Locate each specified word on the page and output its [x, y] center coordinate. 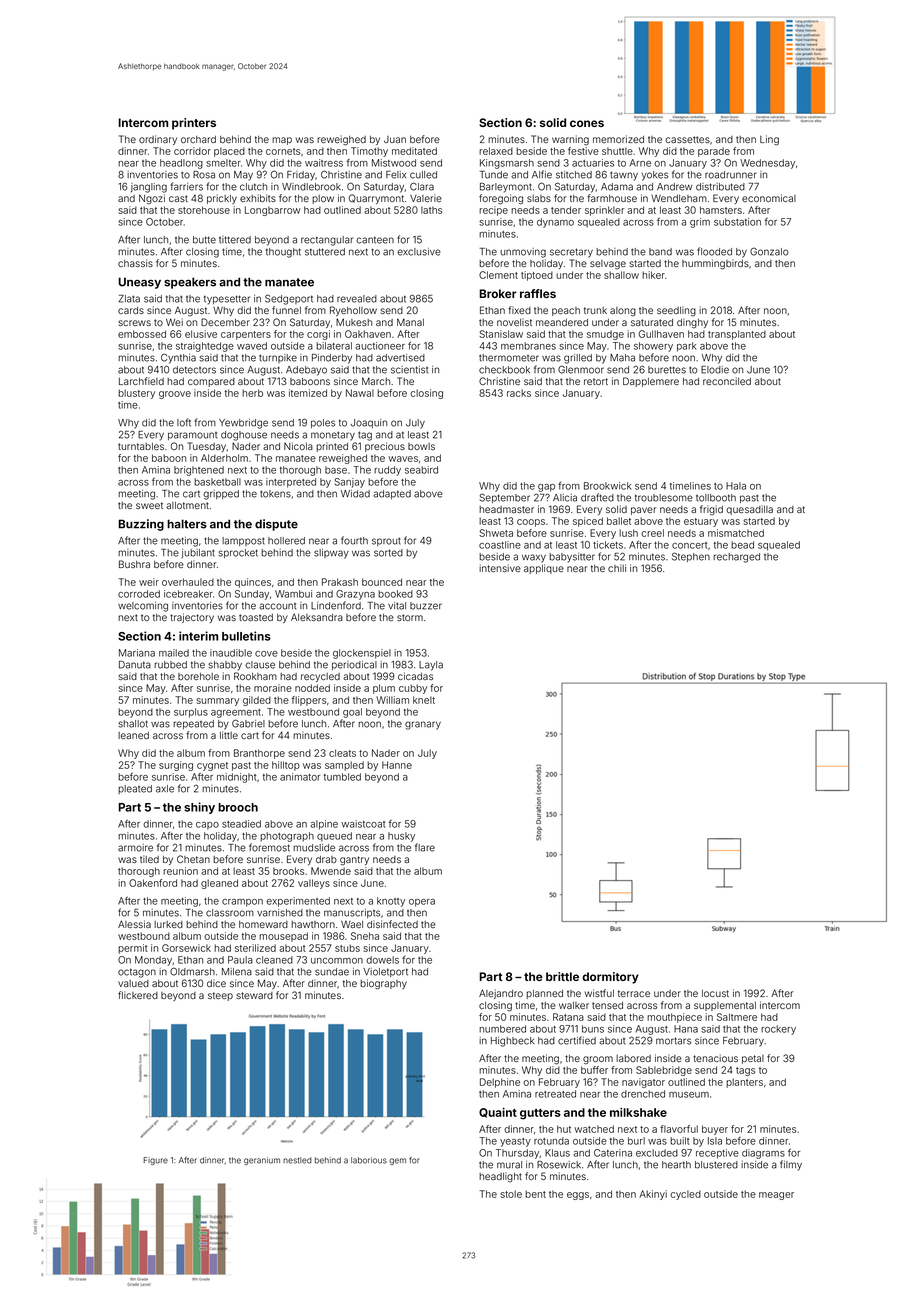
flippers [309, 701]
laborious [369, 1160]
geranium [262, 1161]
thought [283, 253]
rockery [778, 1030]
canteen [375, 240]
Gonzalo [769, 251]
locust [715, 993]
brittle [562, 976]
